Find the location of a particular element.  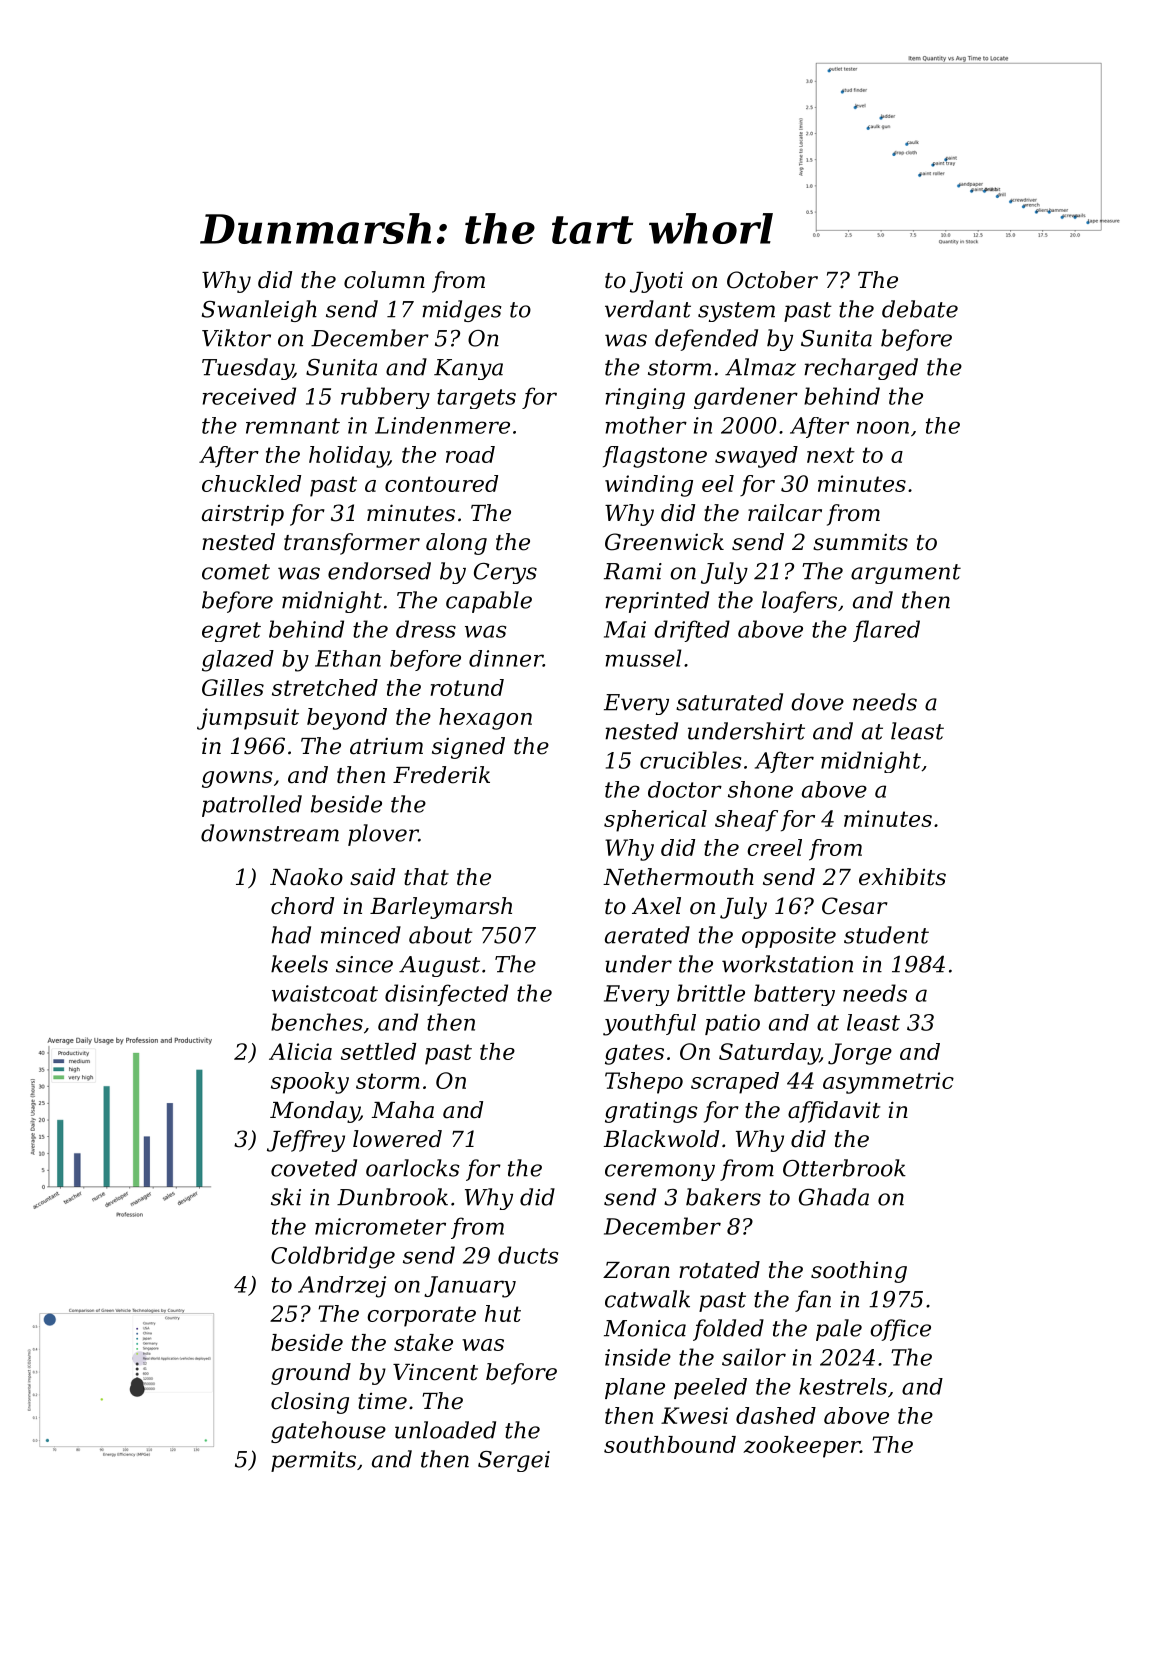

Alicia is located at coordinates (300, 1051).
